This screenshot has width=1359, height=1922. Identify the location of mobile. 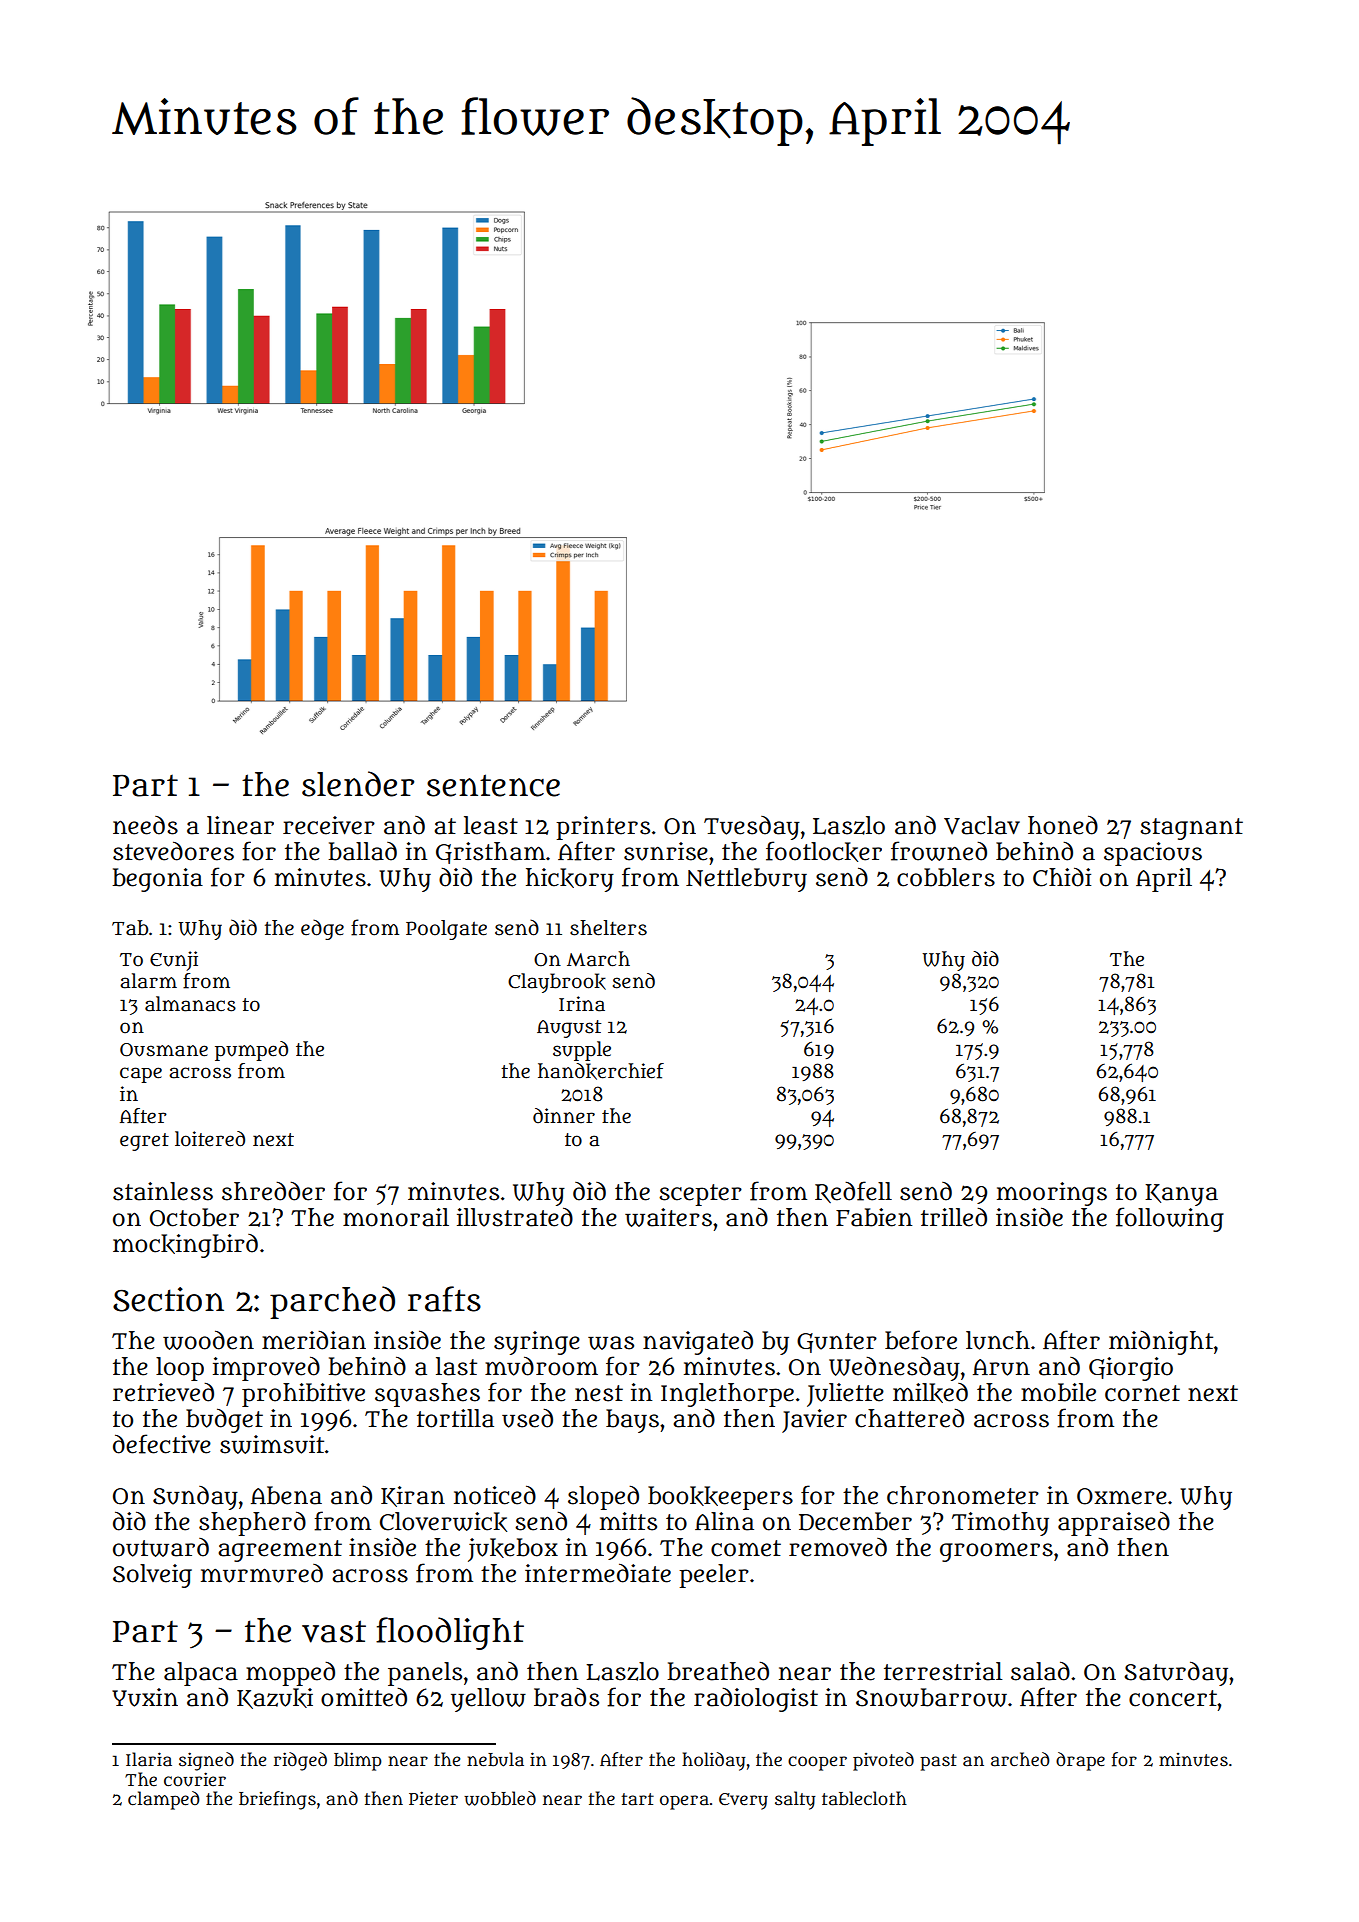
(1058, 1392).
